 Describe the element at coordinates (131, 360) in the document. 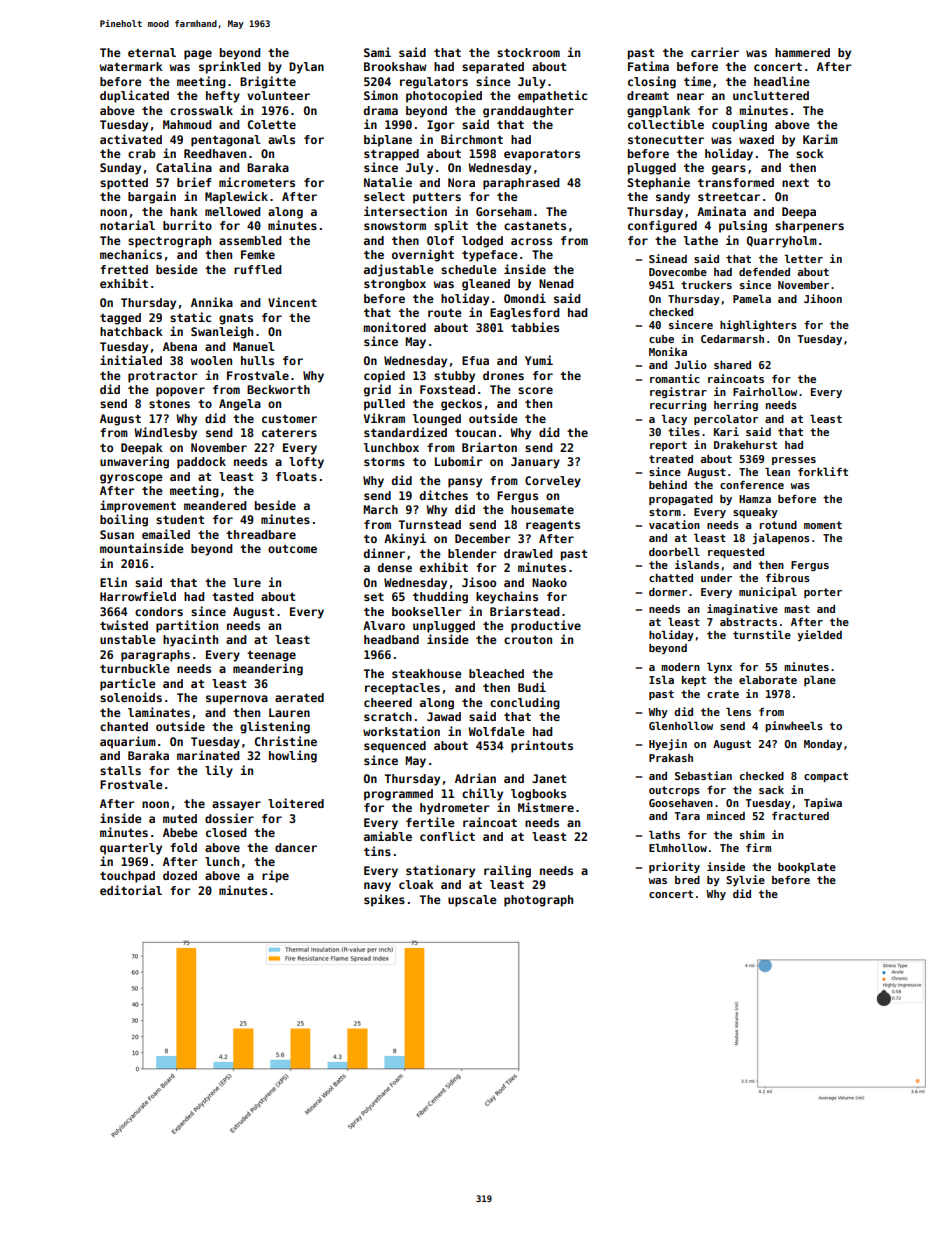

I see `initialed` at that location.
